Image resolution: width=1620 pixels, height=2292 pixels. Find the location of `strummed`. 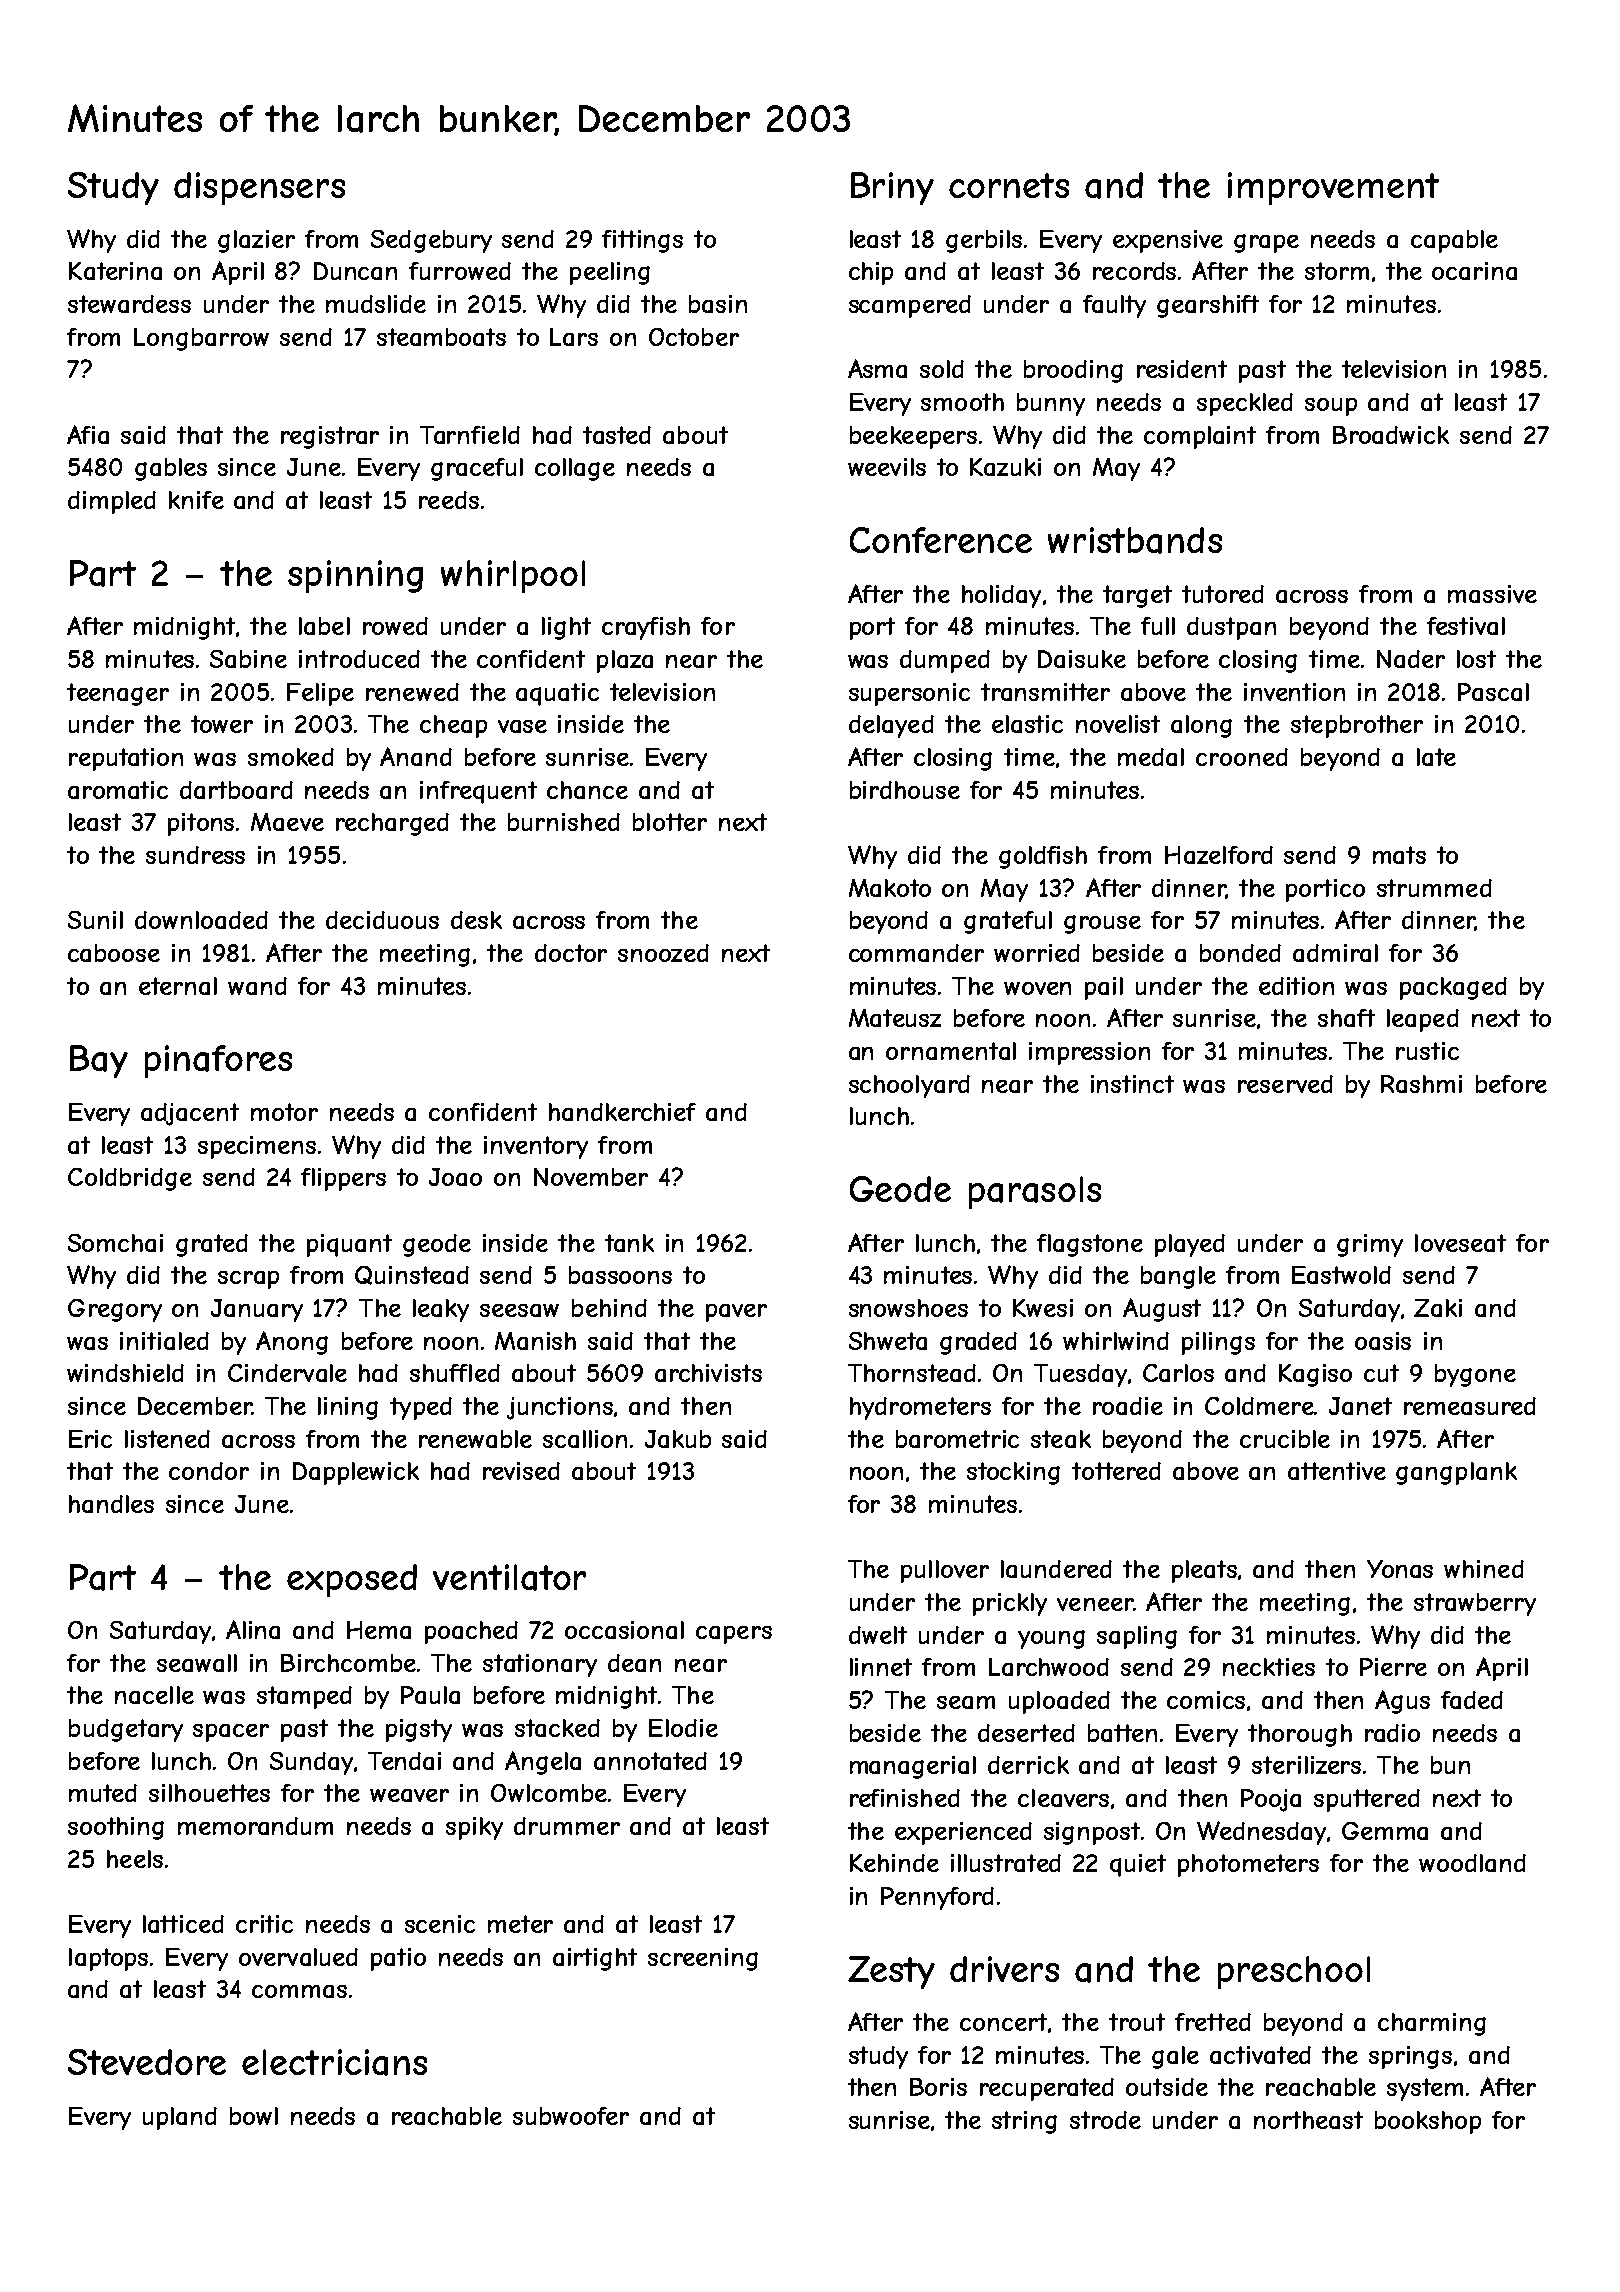

strummed is located at coordinates (1434, 888).
